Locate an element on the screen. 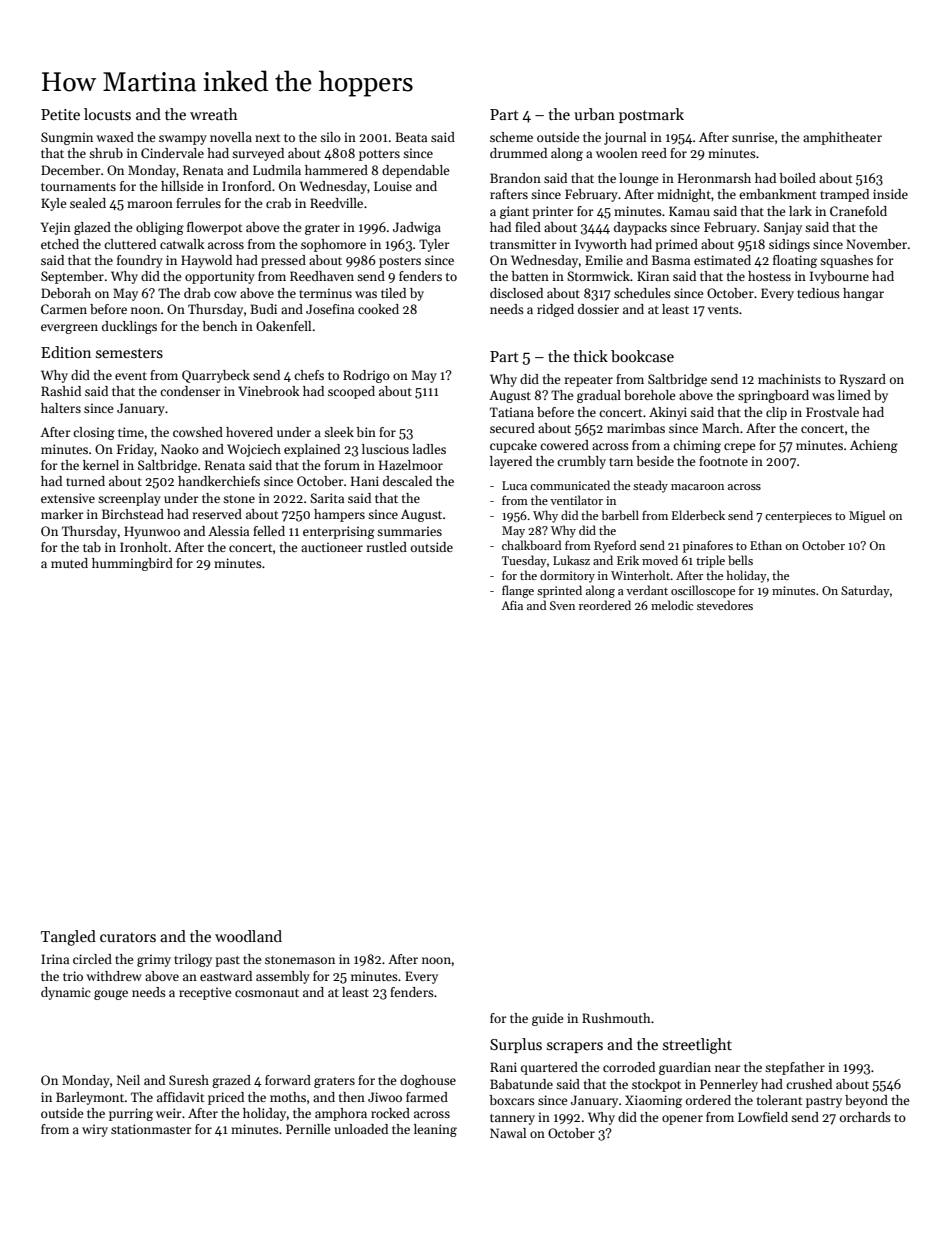  Nawal is located at coordinates (508, 1133).
